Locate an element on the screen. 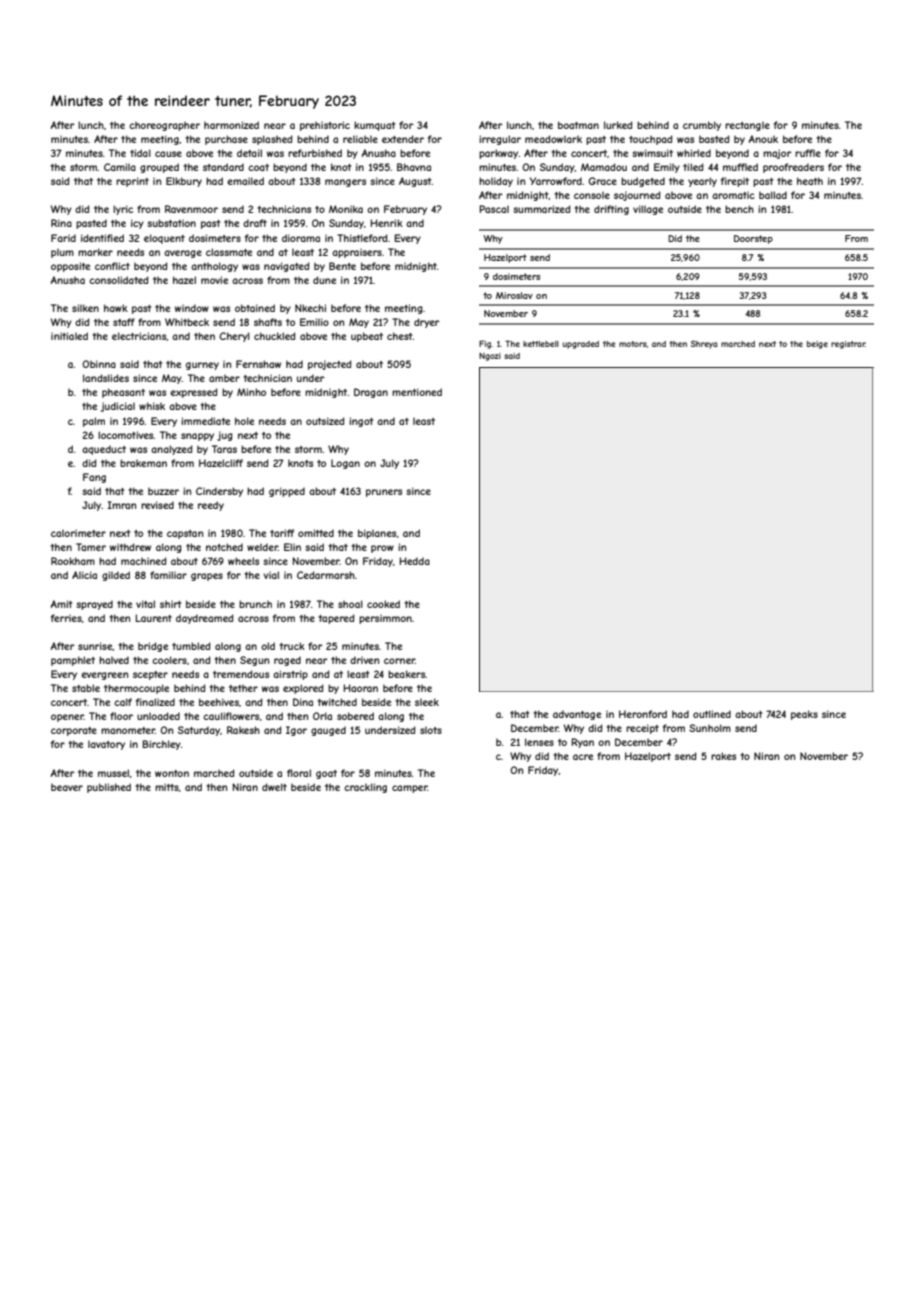 The width and height of the screenshot is (924, 1308). Cheryl is located at coordinates (234, 337).
